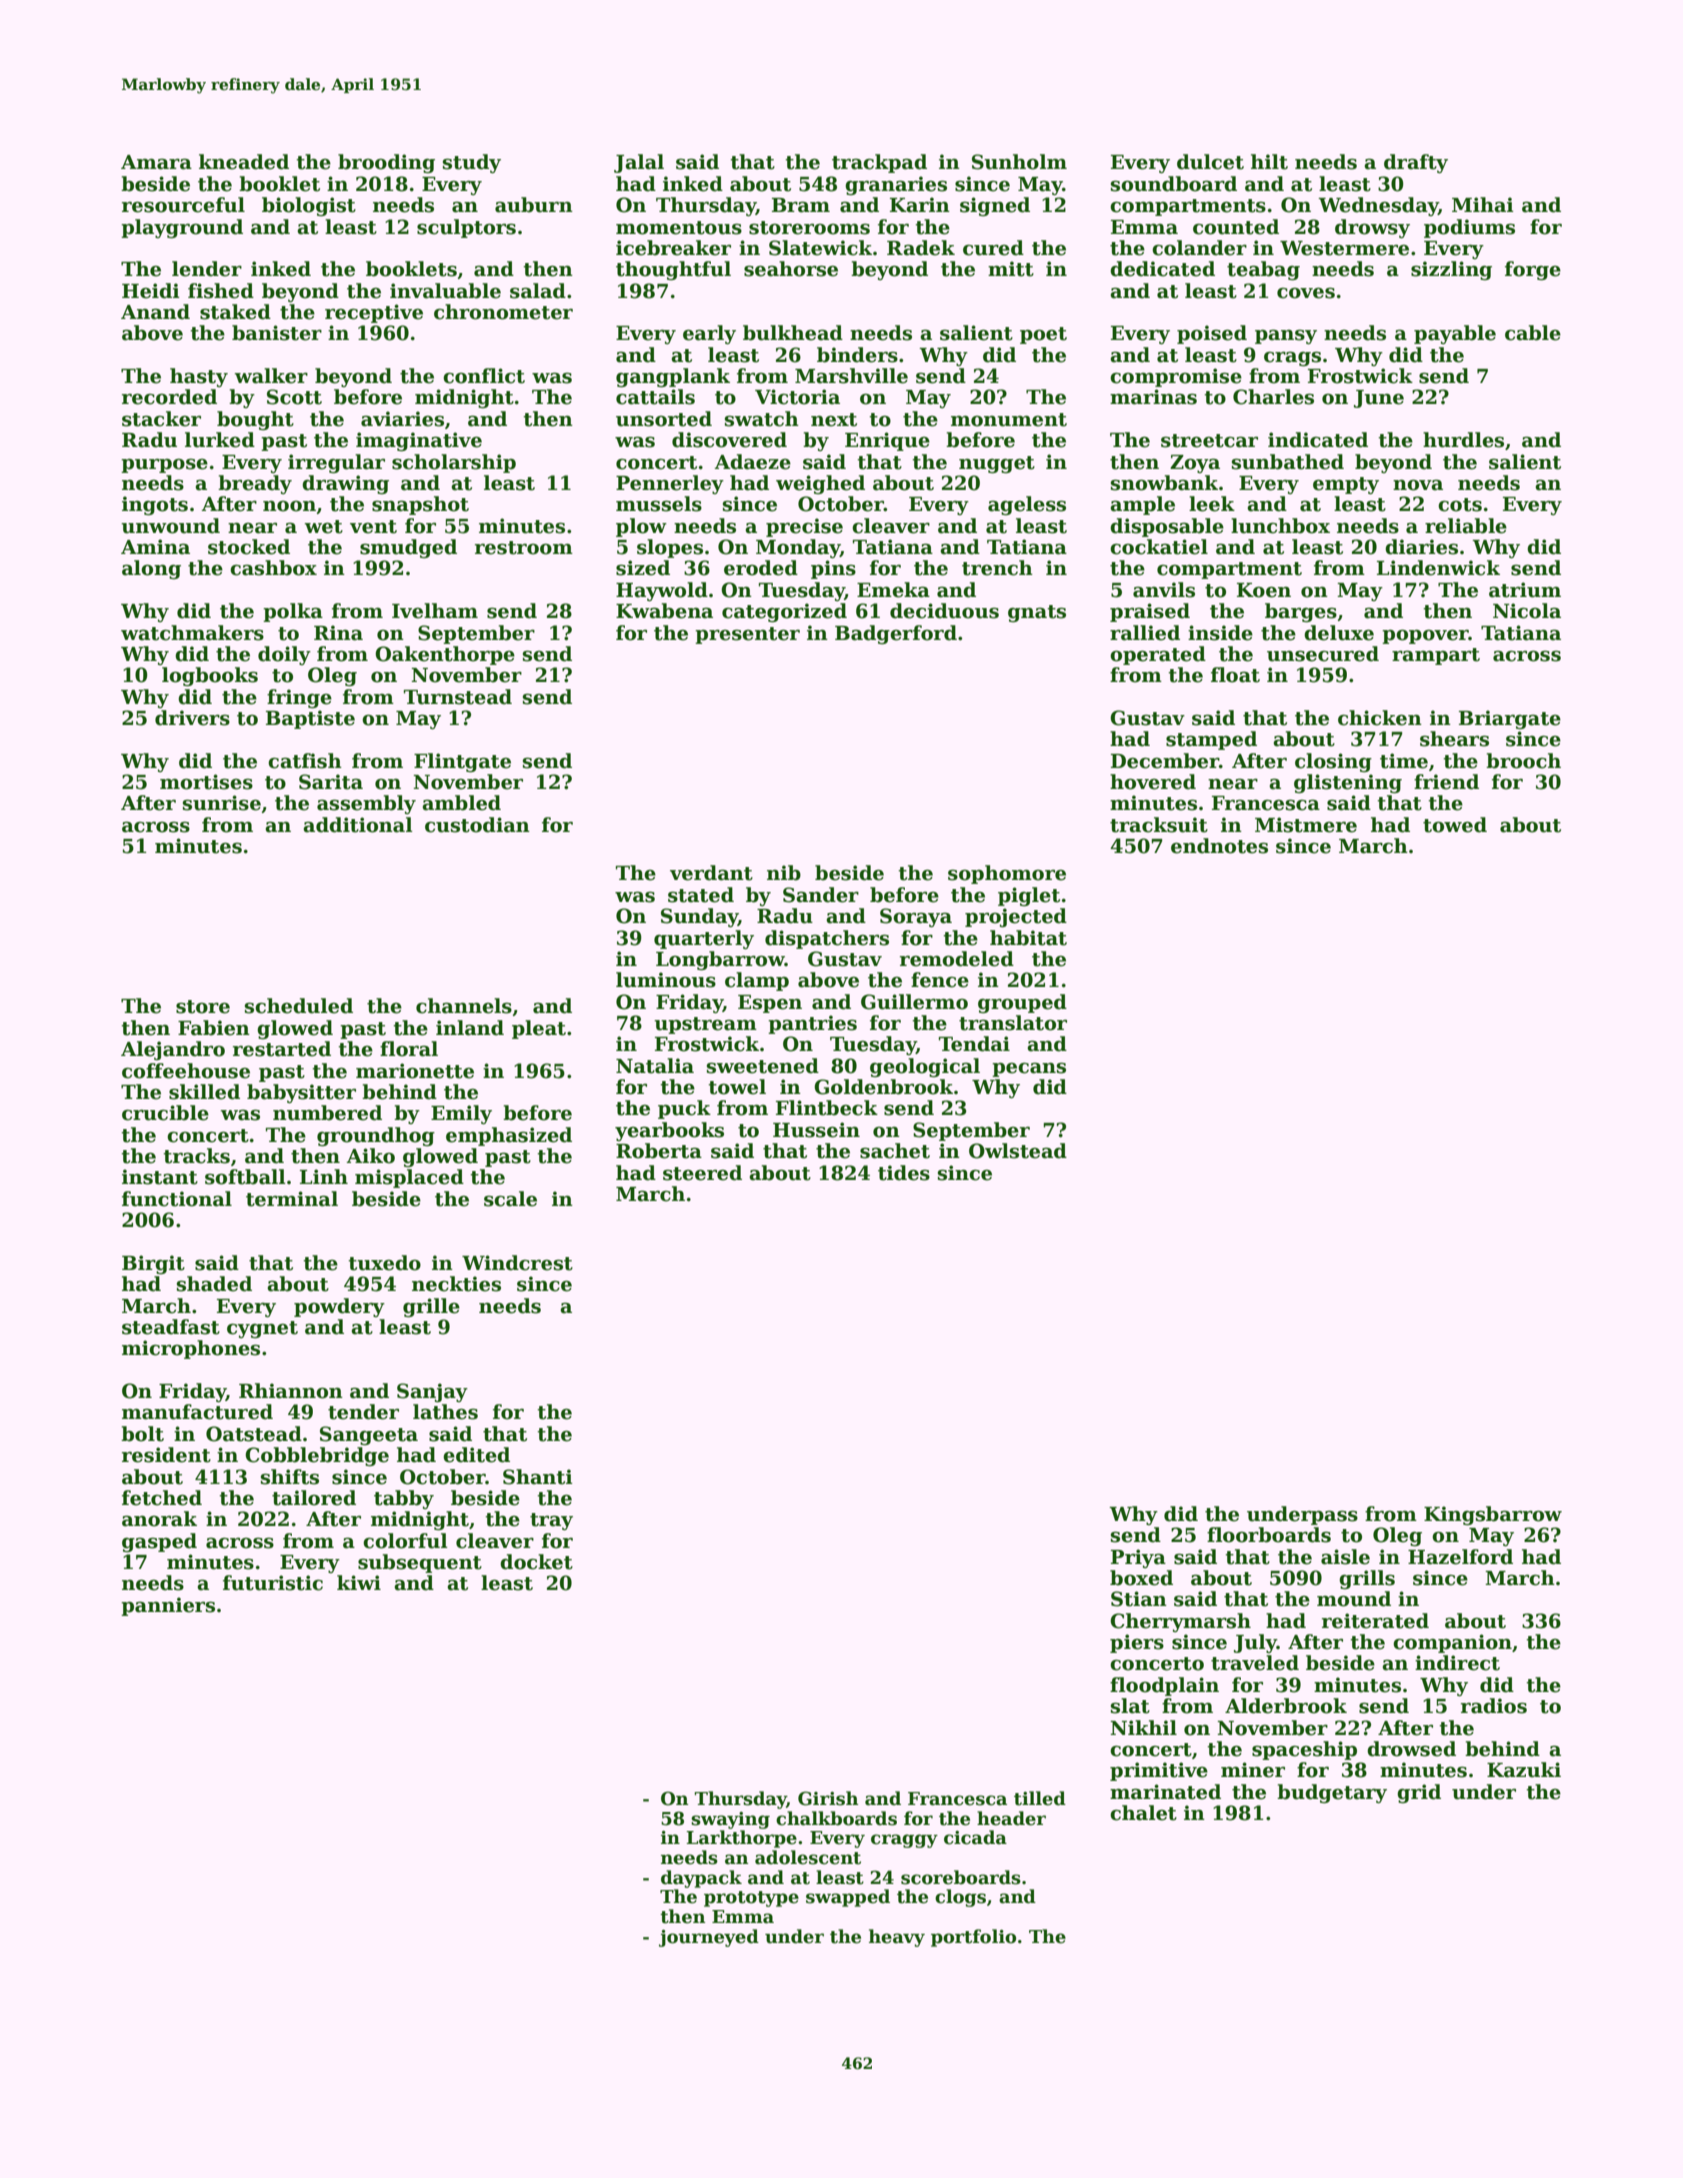 The width and height of the screenshot is (1683, 2178). Describe the element at coordinates (916, 917) in the screenshot. I see `Soraya` at that location.
